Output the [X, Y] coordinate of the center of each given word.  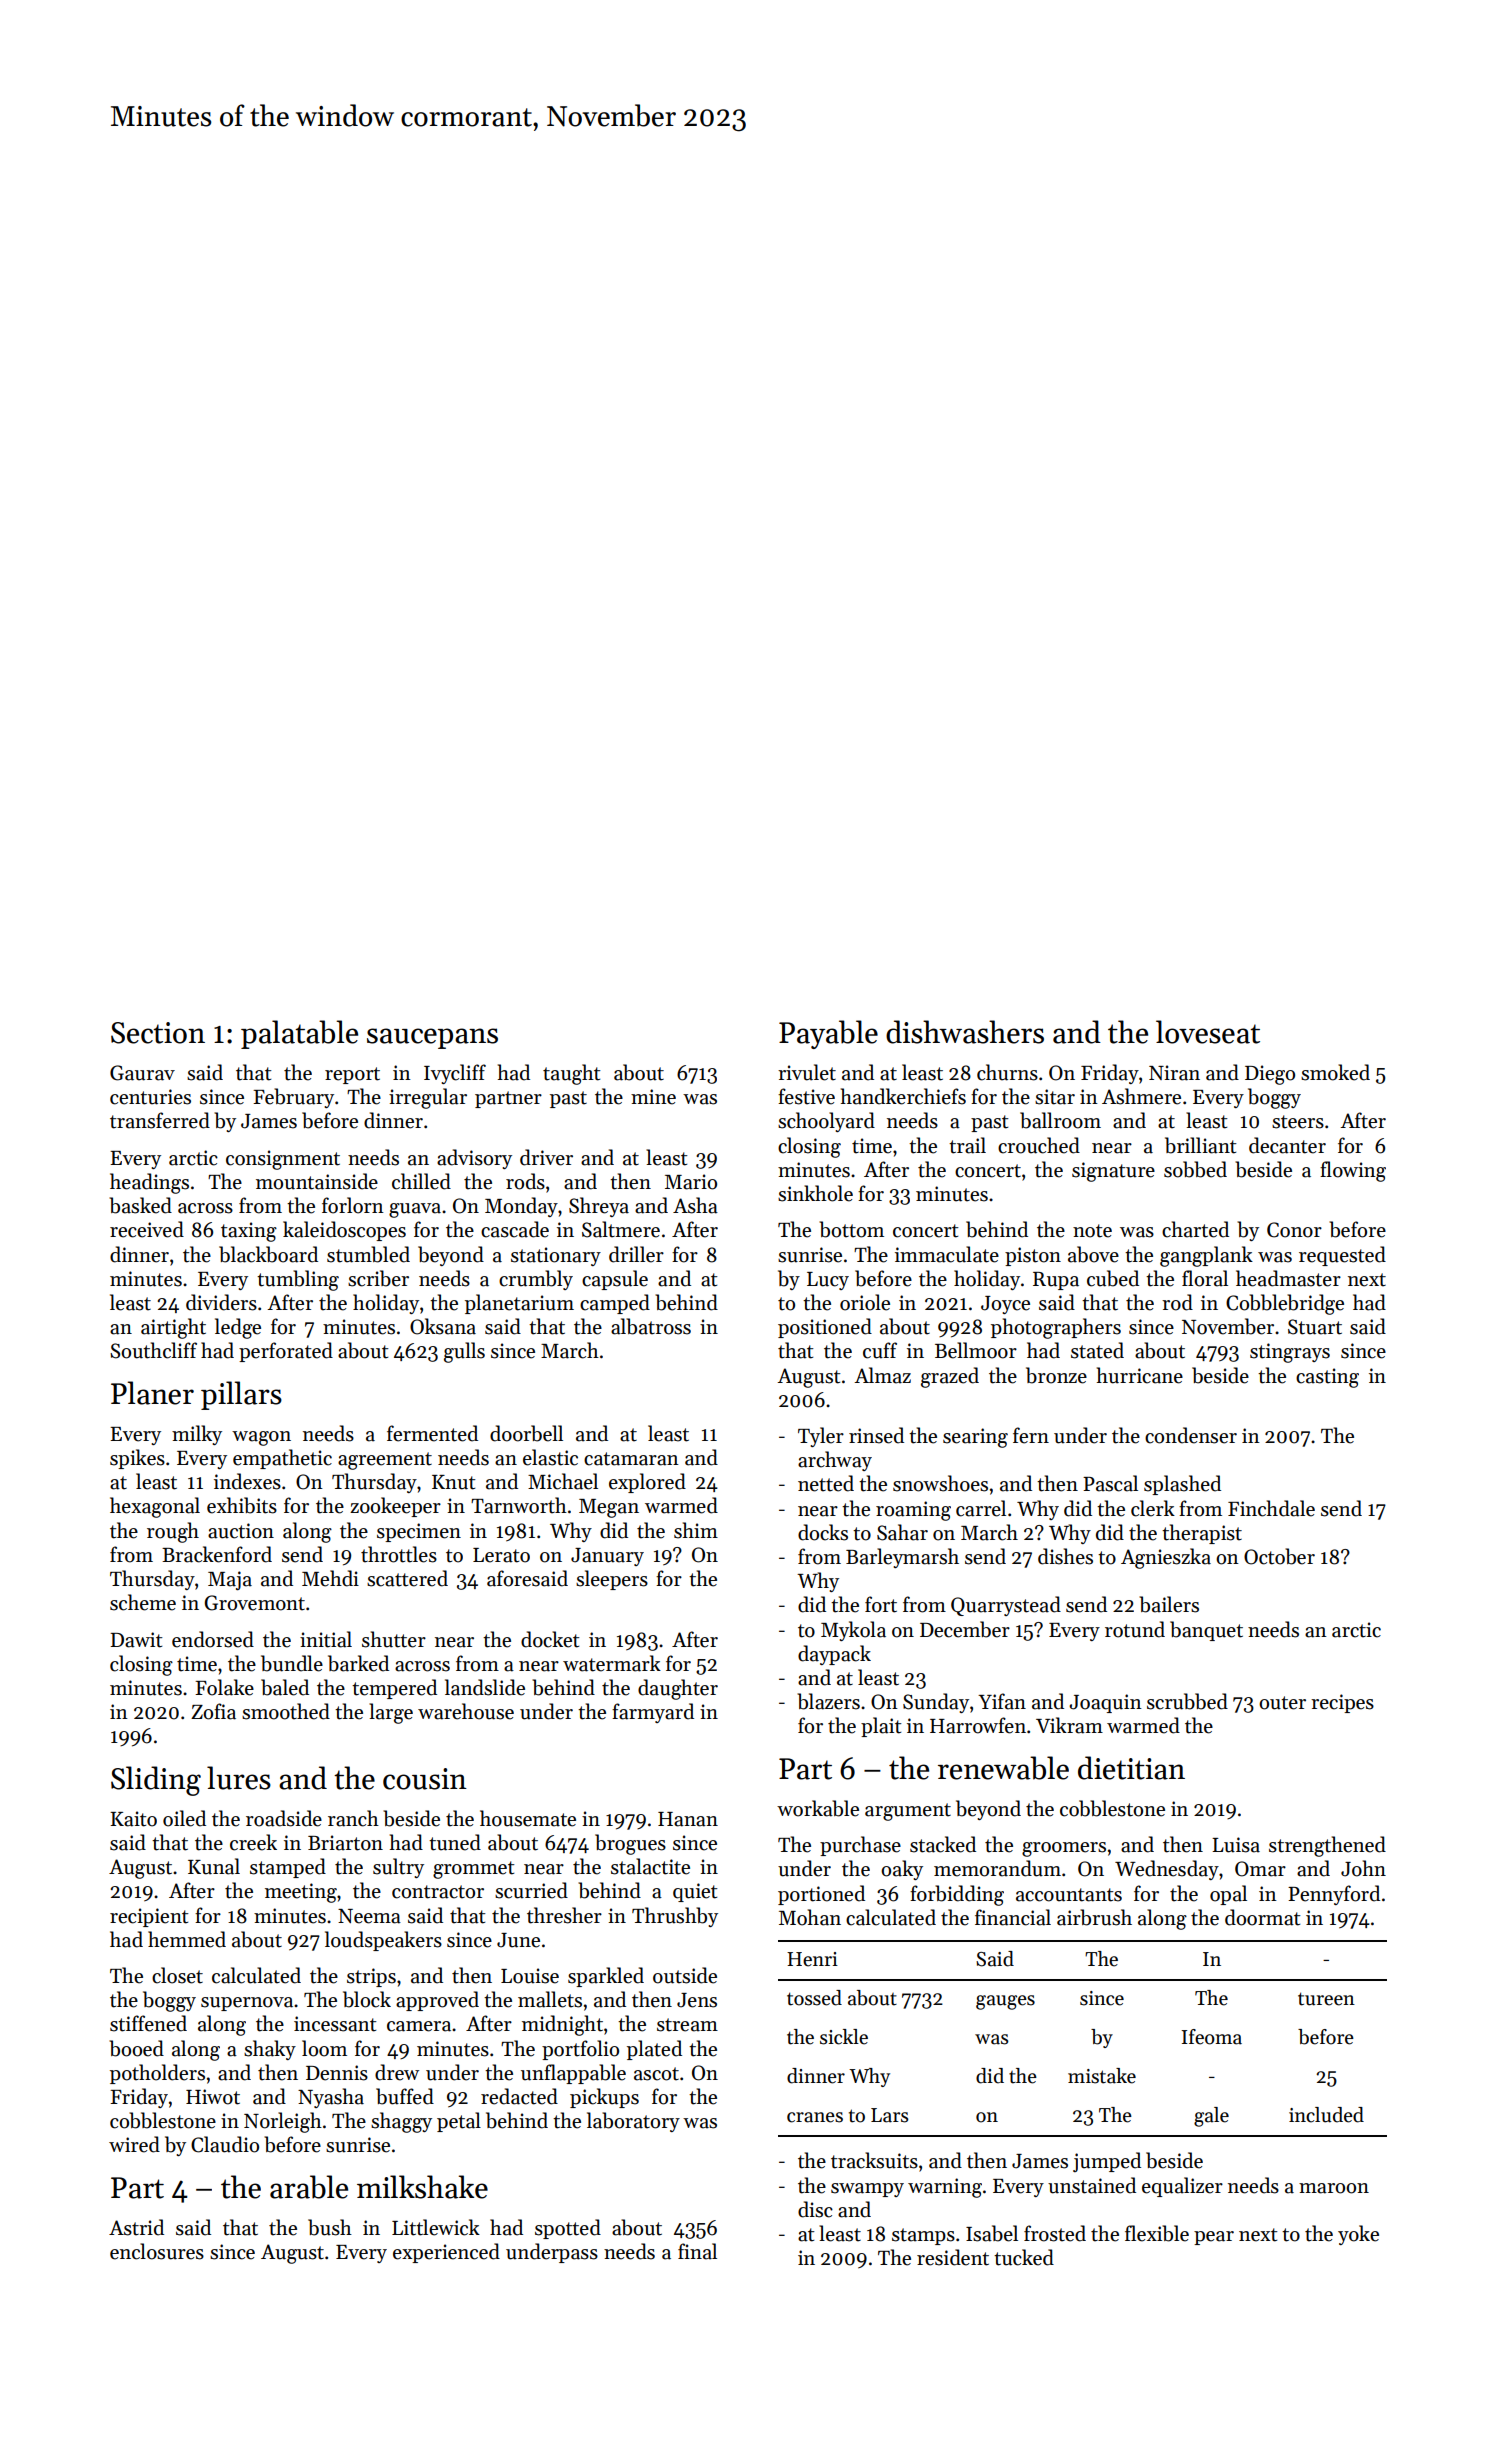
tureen [1326, 1999]
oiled [184, 1818]
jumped [1107, 2162]
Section [158, 1033]
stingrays [1290, 1353]
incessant [335, 2024]
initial [326, 1639]
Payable [828, 1034]
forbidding [957, 1895]
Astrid [136, 2227]
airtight [173, 1328]
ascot [656, 2074]
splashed [1182, 1485]
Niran [1174, 1073]
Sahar [902, 1532]
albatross [651, 1326]
